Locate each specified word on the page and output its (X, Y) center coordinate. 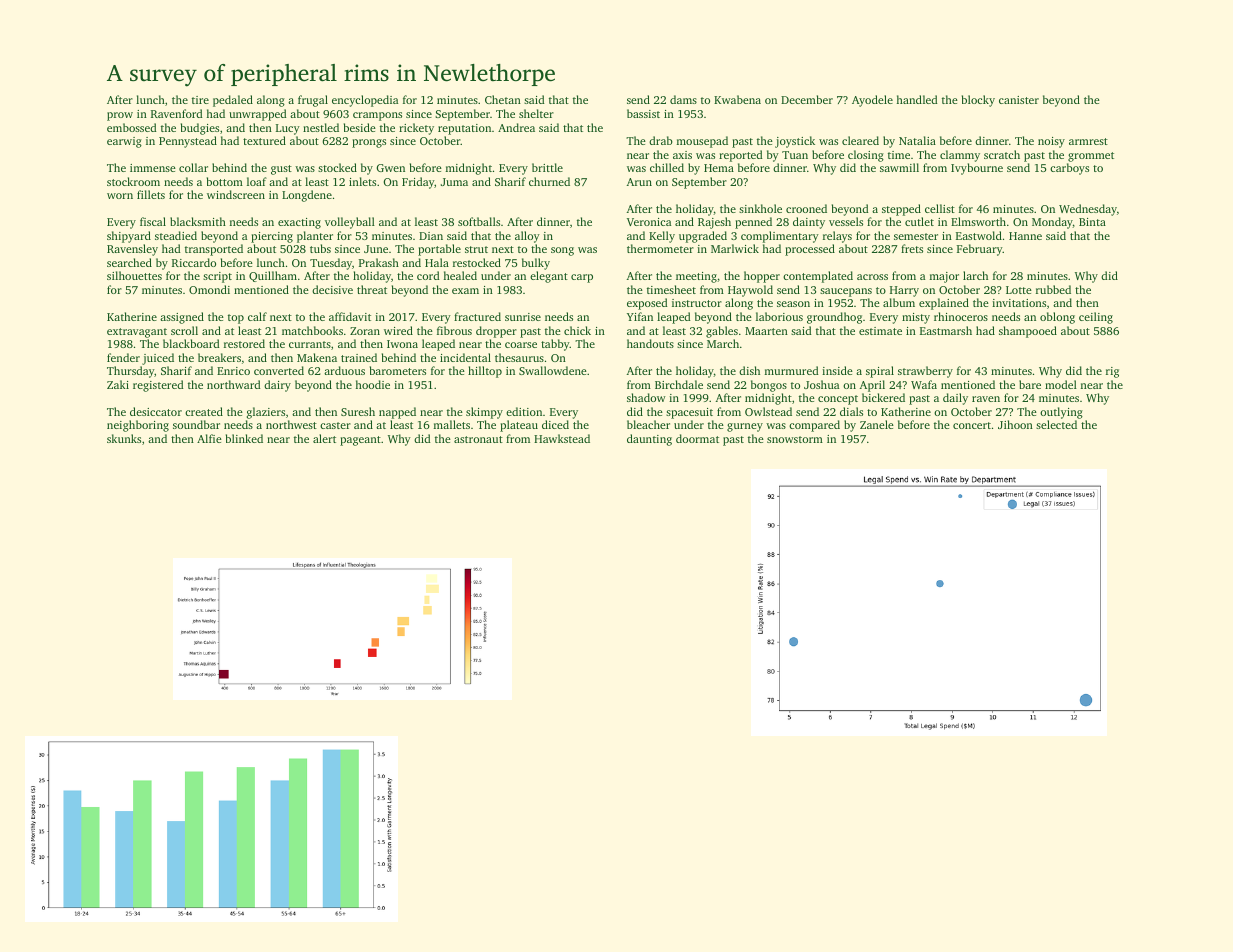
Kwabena (737, 99)
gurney (745, 427)
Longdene (307, 196)
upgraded (703, 237)
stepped (901, 210)
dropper (496, 332)
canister (1019, 100)
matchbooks (312, 330)
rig (1112, 372)
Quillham (273, 276)
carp (582, 278)
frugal (313, 101)
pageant (360, 441)
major (944, 277)
